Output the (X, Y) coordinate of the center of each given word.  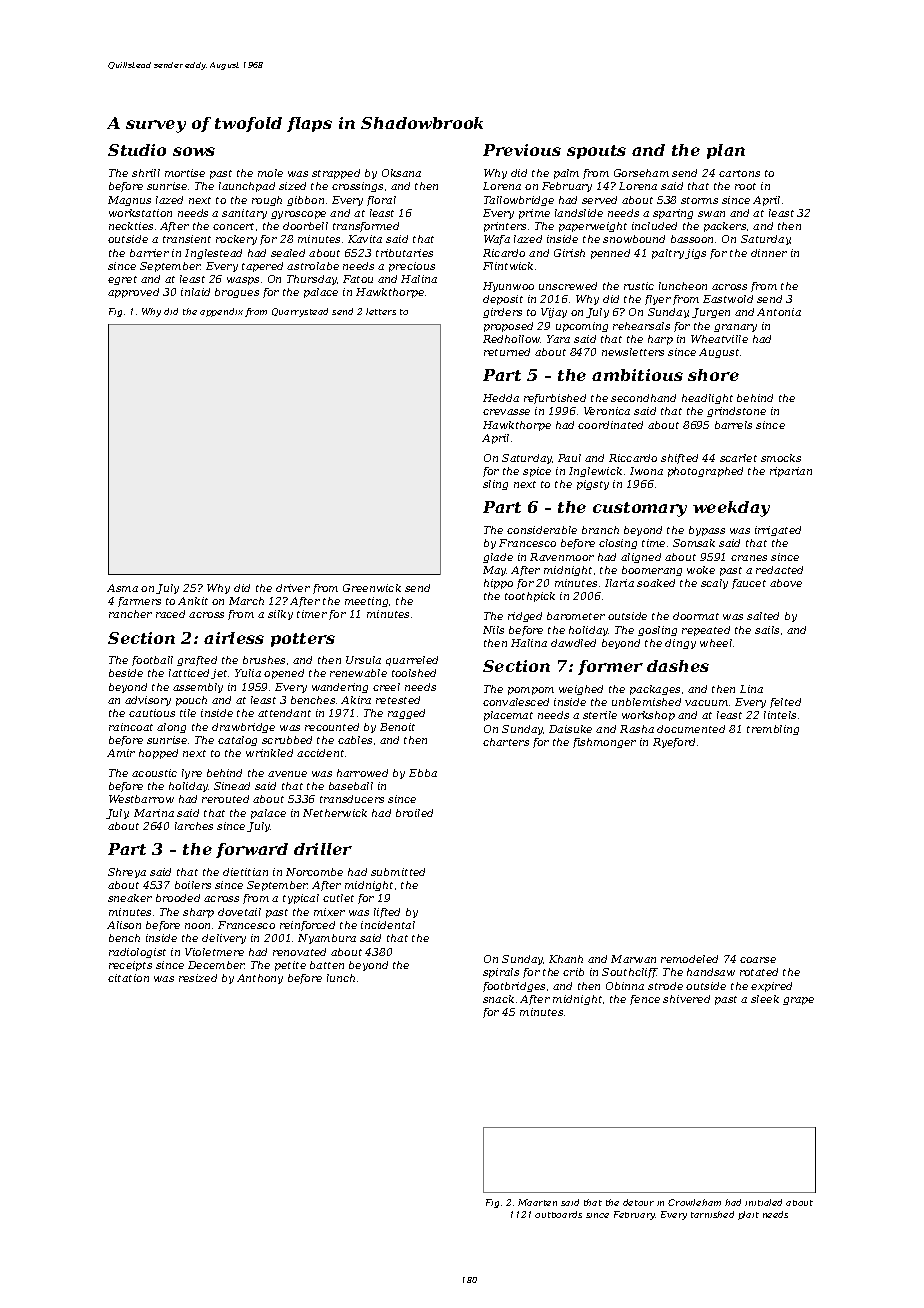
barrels (733, 425)
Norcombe (314, 872)
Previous (522, 150)
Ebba (423, 773)
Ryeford (674, 743)
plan (726, 151)
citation (128, 978)
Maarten (537, 1202)
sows (194, 151)
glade (498, 558)
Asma (122, 588)
